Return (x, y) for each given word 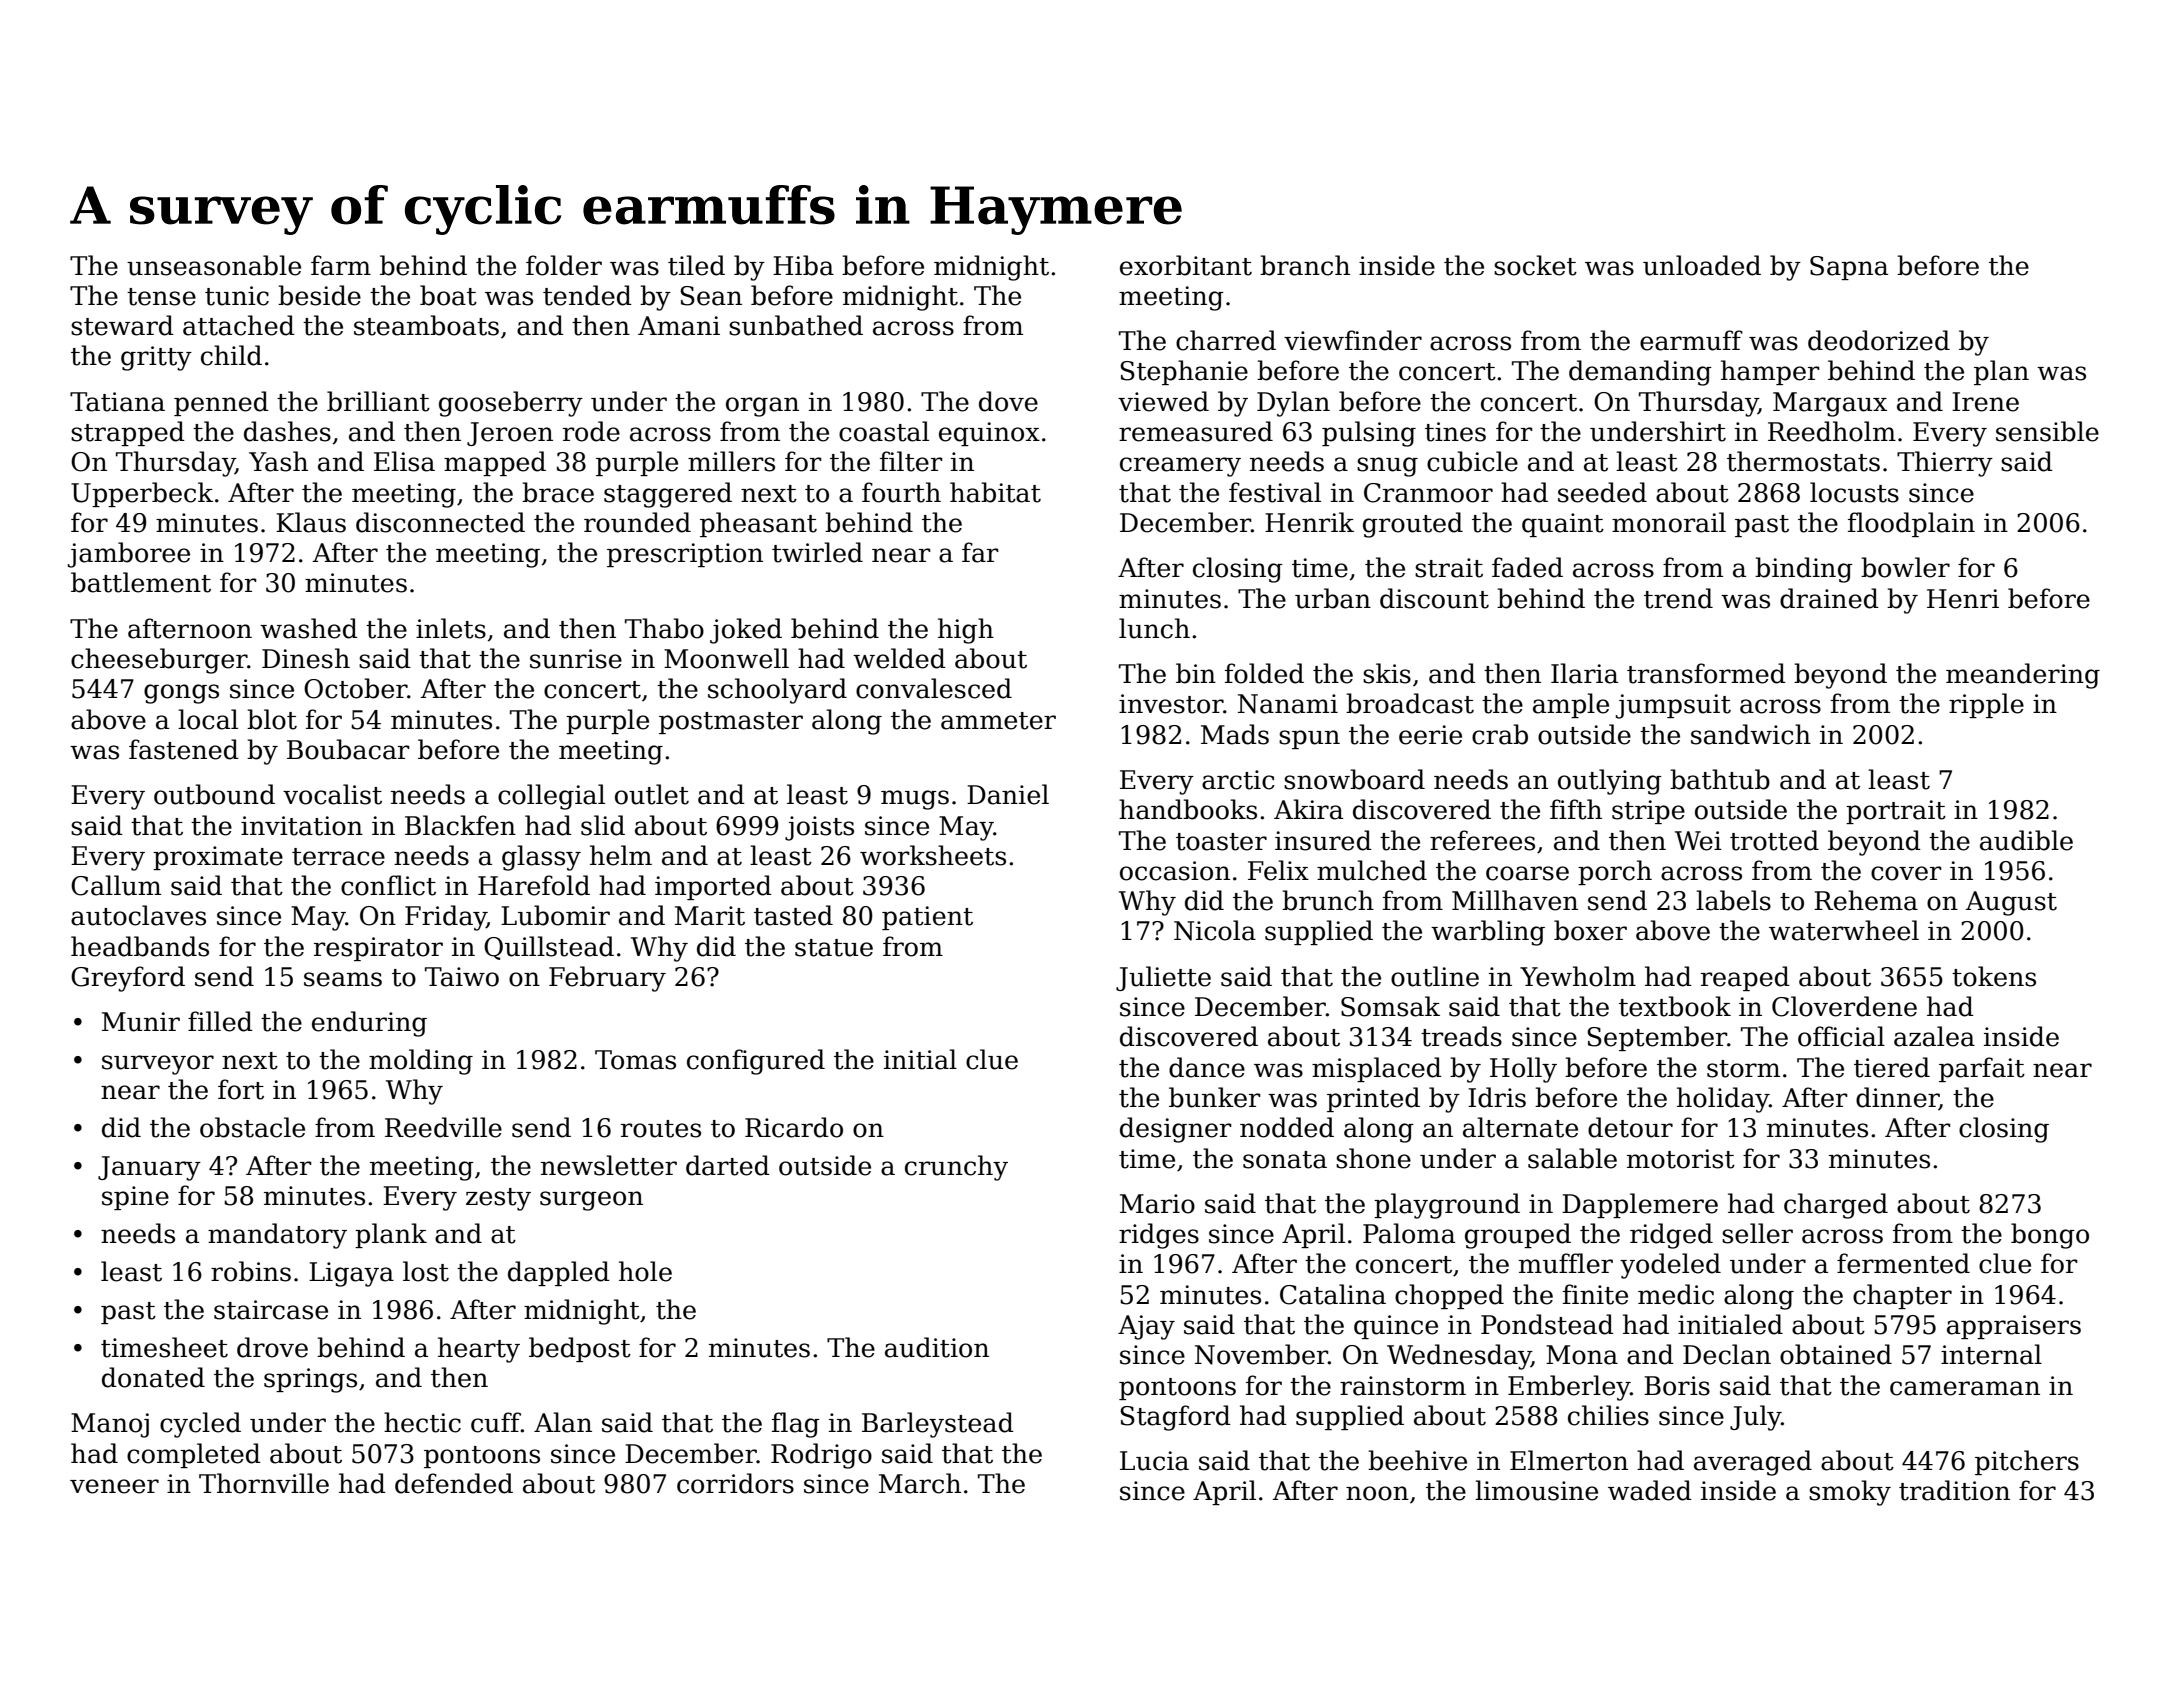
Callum (116, 885)
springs (310, 1380)
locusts (1854, 492)
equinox (989, 434)
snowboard (1354, 779)
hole (645, 1271)
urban (1333, 598)
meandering (2023, 676)
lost (426, 1271)
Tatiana (117, 402)
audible (2026, 840)
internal (1991, 1354)
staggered (668, 495)
